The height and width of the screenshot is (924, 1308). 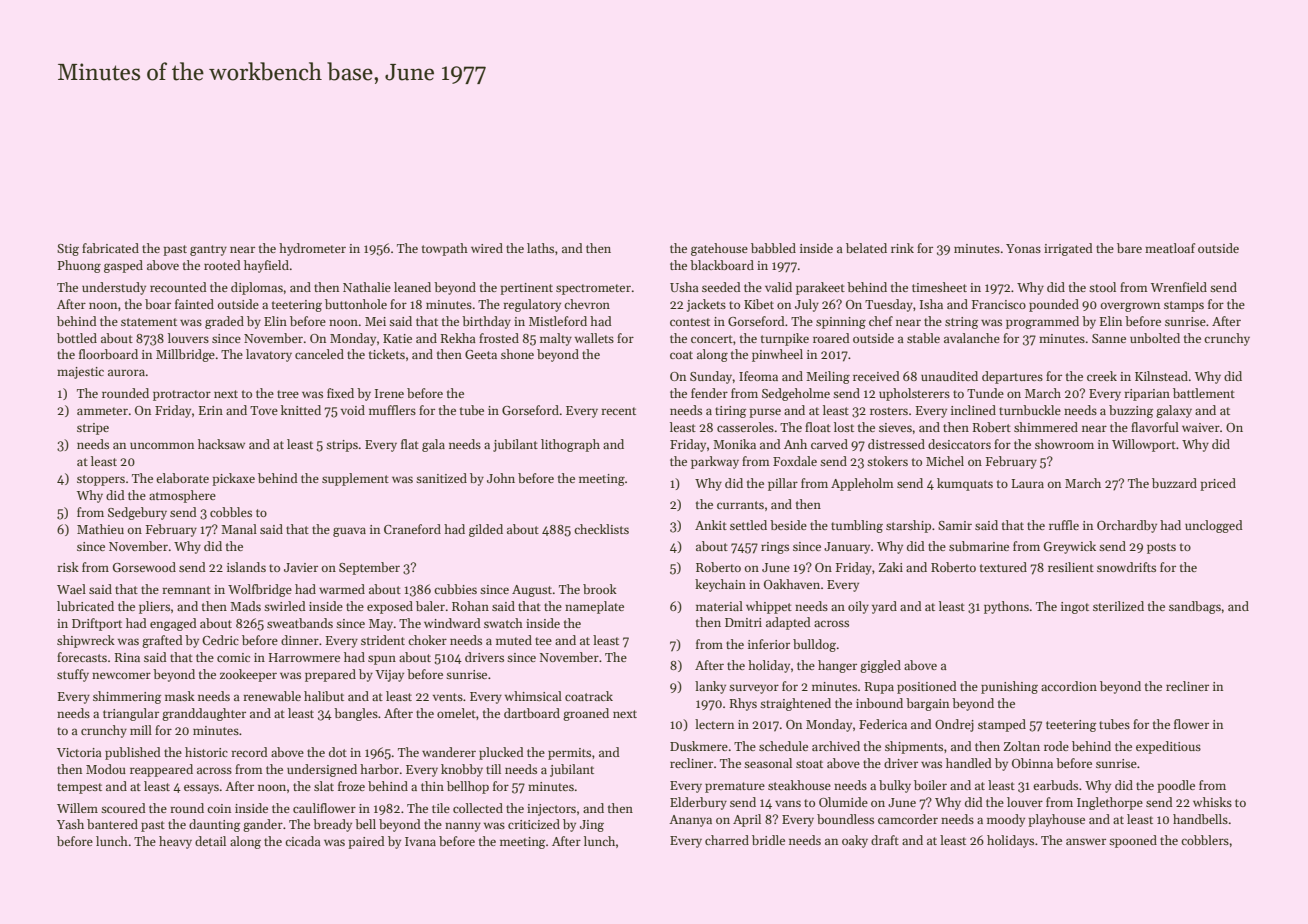 What do you see at coordinates (783, 746) in the screenshot?
I see `schedule` at bounding box center [783, 746].
